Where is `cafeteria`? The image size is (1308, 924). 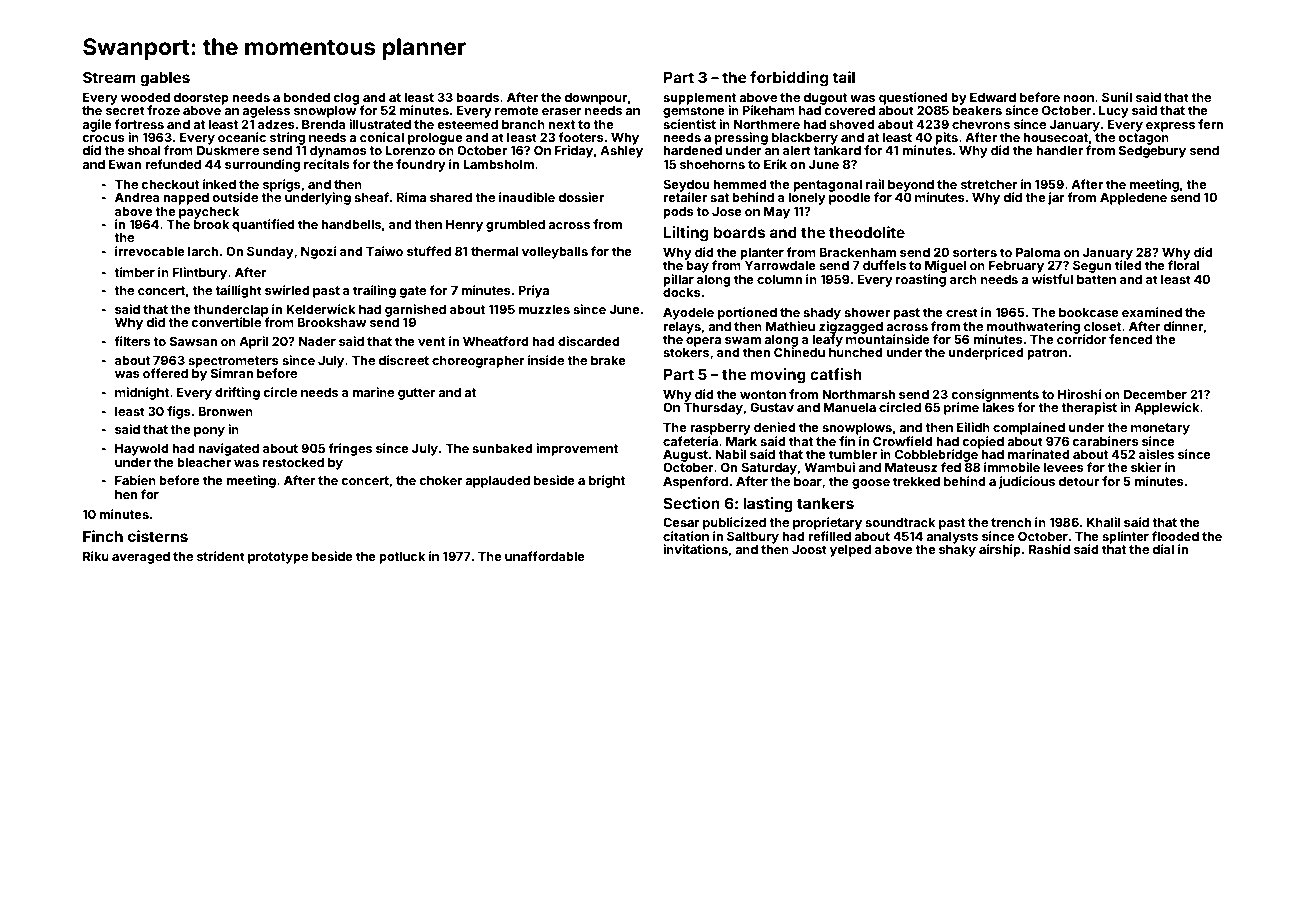 cafeteria is located at coordinates (690, 441).
